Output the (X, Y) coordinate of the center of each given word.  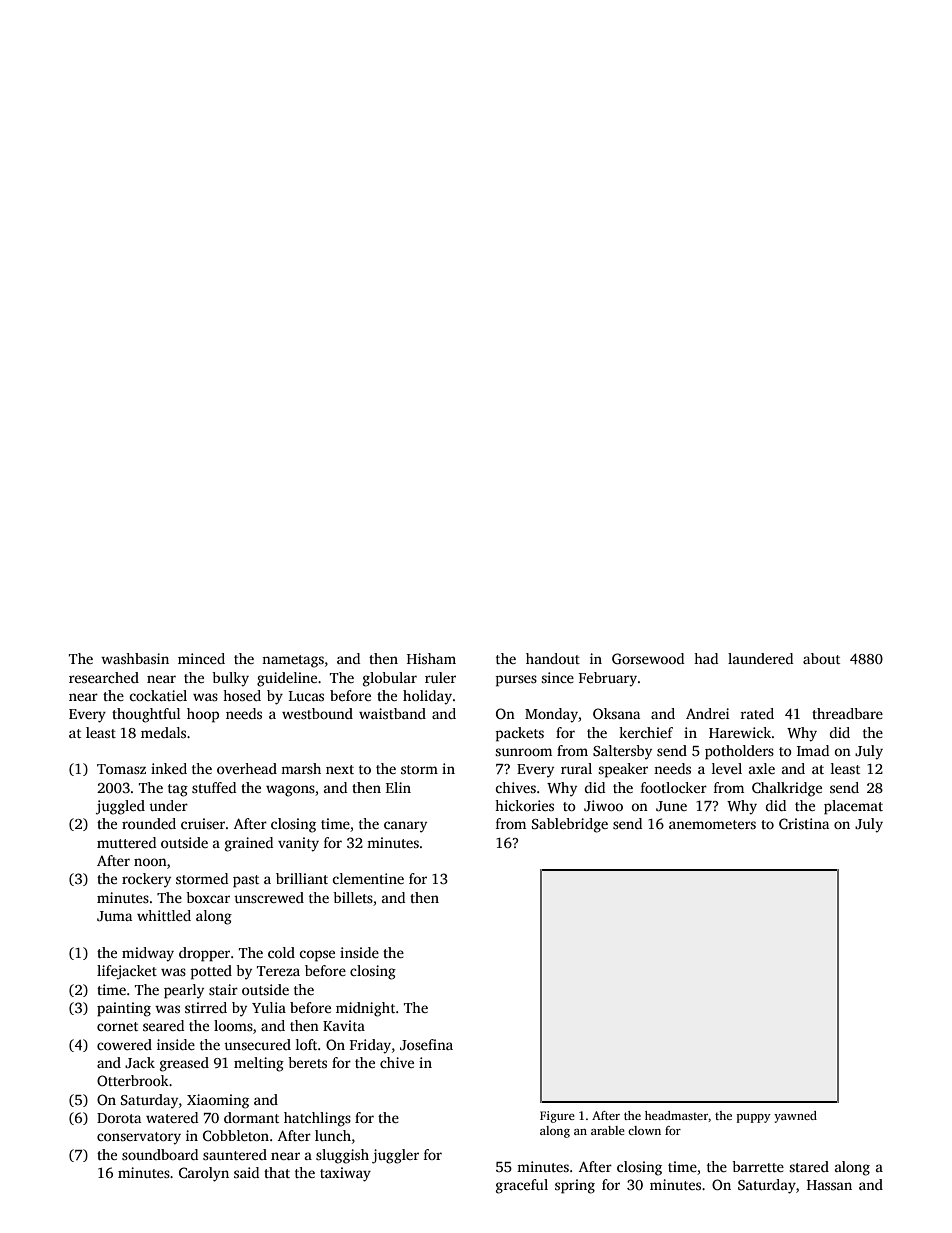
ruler (440, 677)
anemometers (712, 824)
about (821, 658)
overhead (247, 768)
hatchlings (317, 1119)
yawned (795, 1117)
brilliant (302, 878)
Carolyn (204, 1174)
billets (353, 897)
